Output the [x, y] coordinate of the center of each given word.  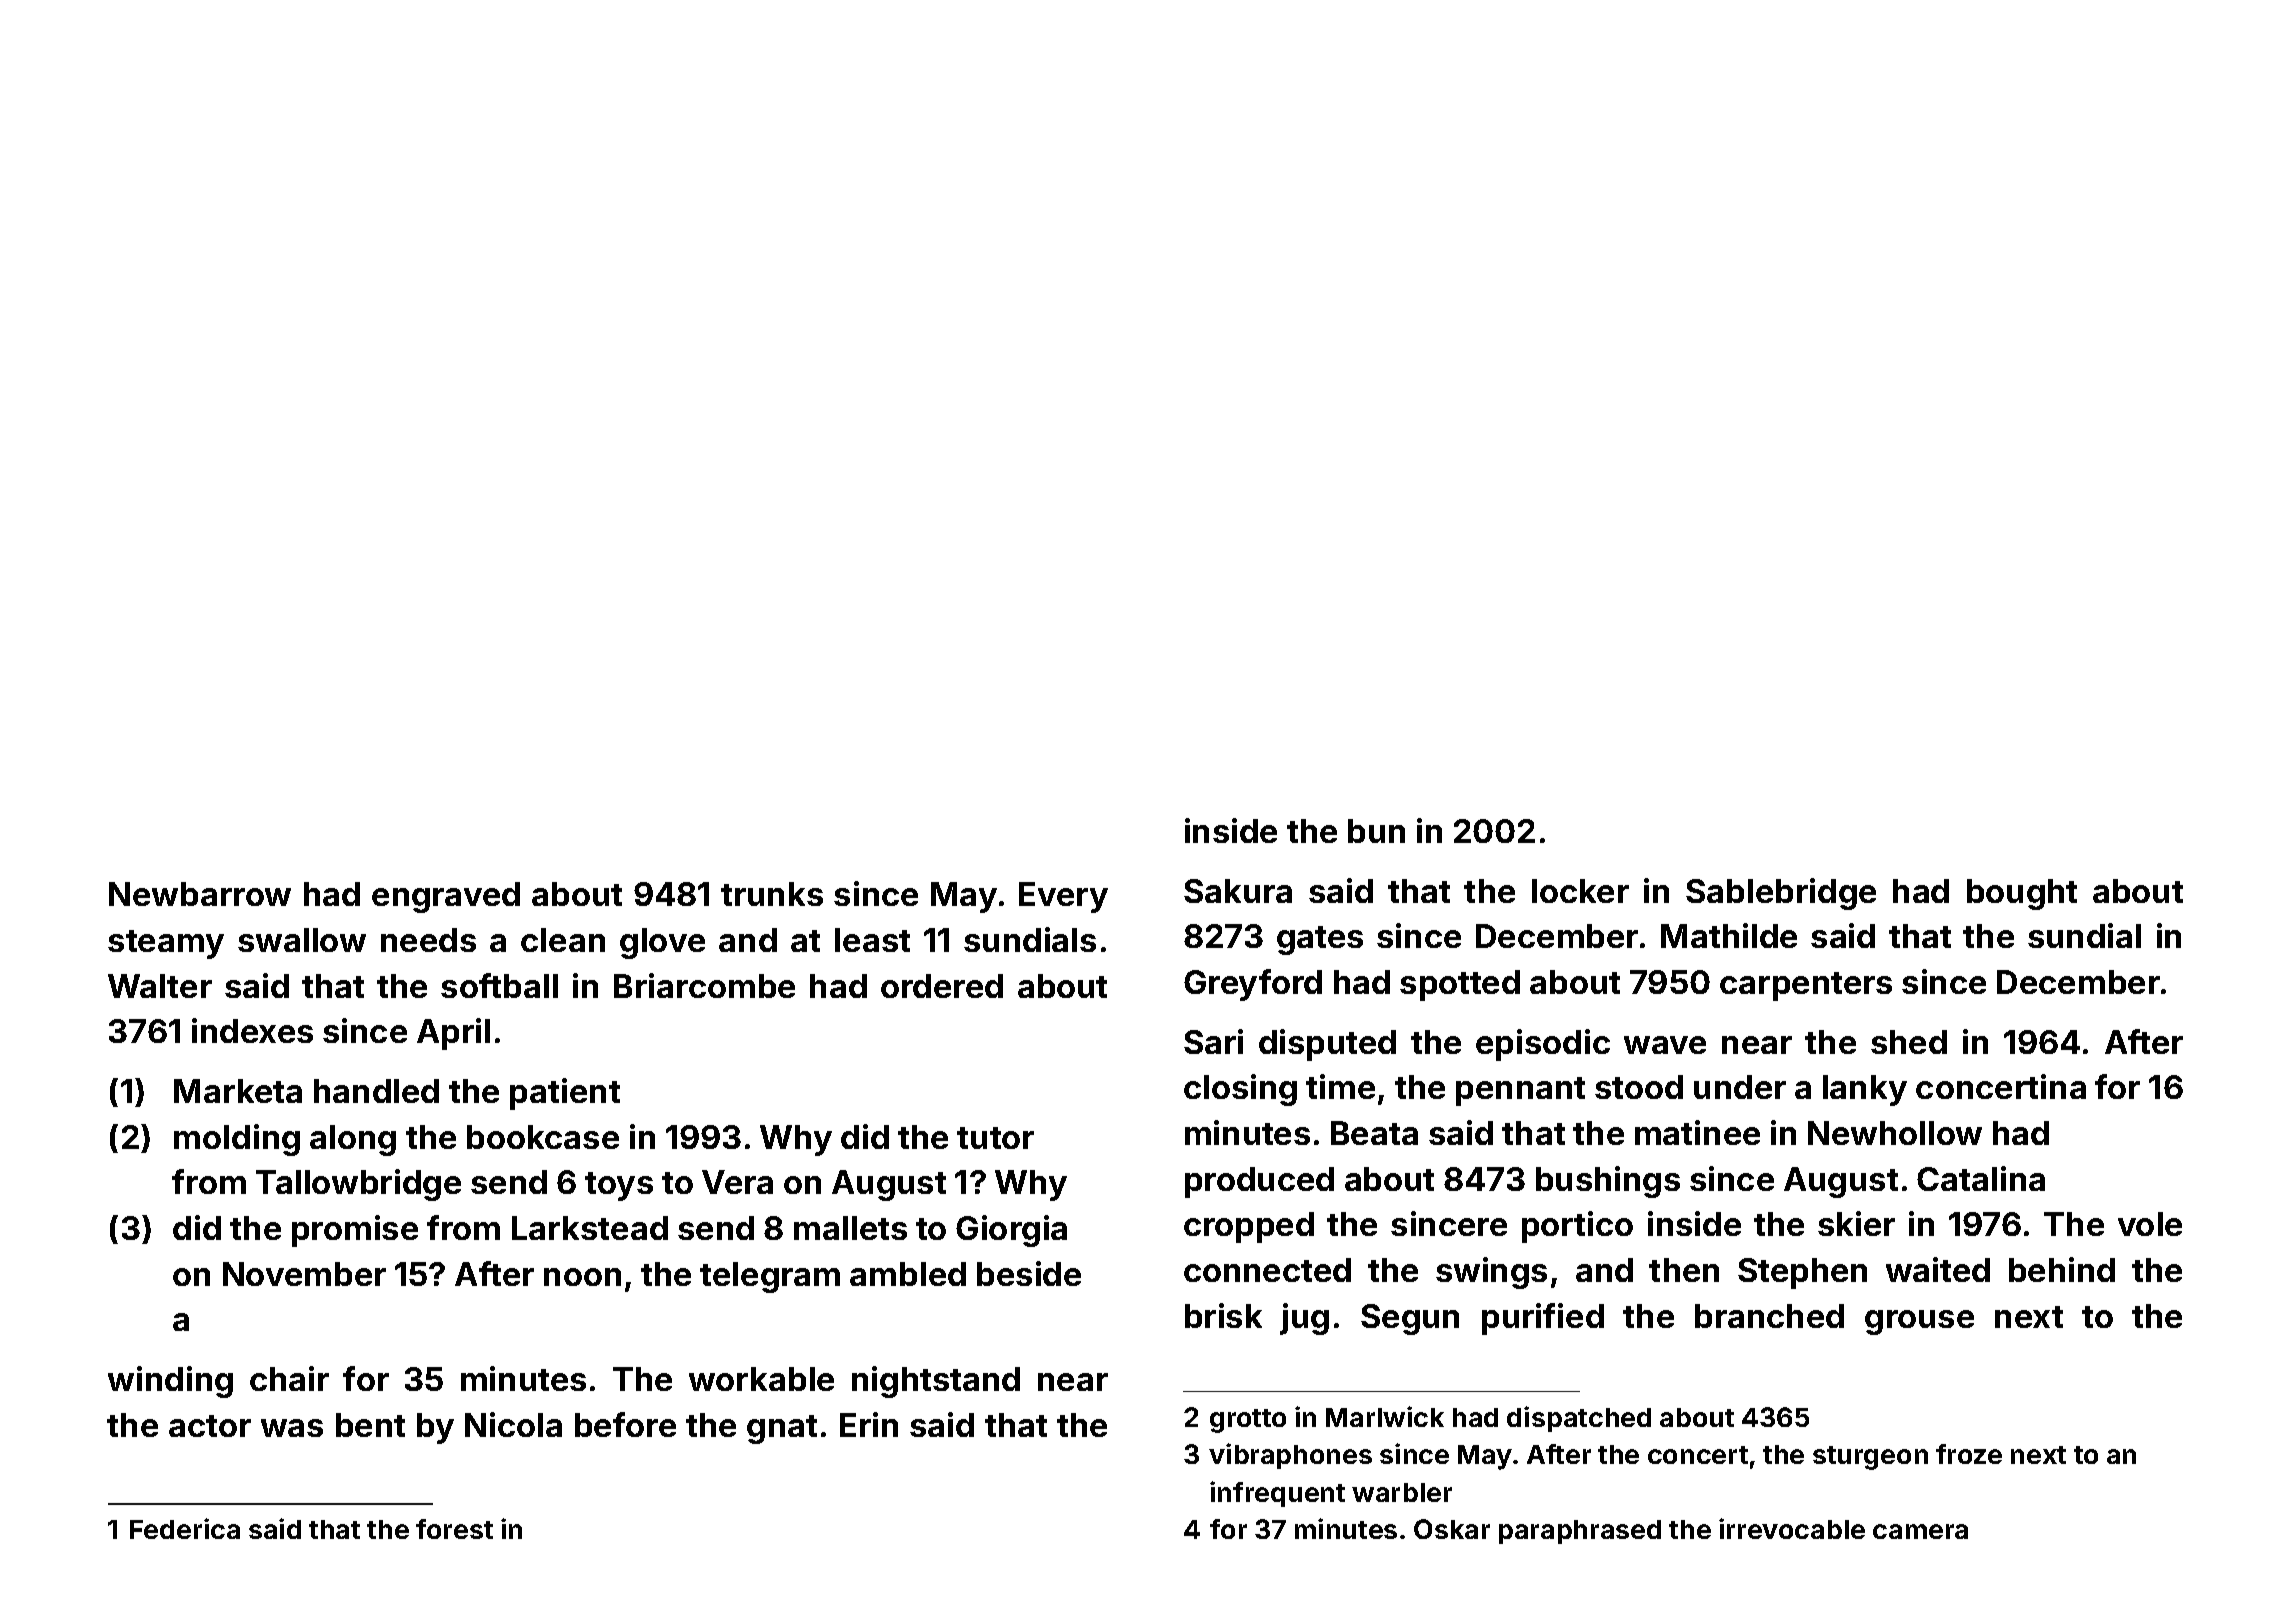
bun [1376, 831]
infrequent [1277, 1494]
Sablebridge [1781, 894]
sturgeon [1870, 1458]
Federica [185, 1528]
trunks [772, 894]
